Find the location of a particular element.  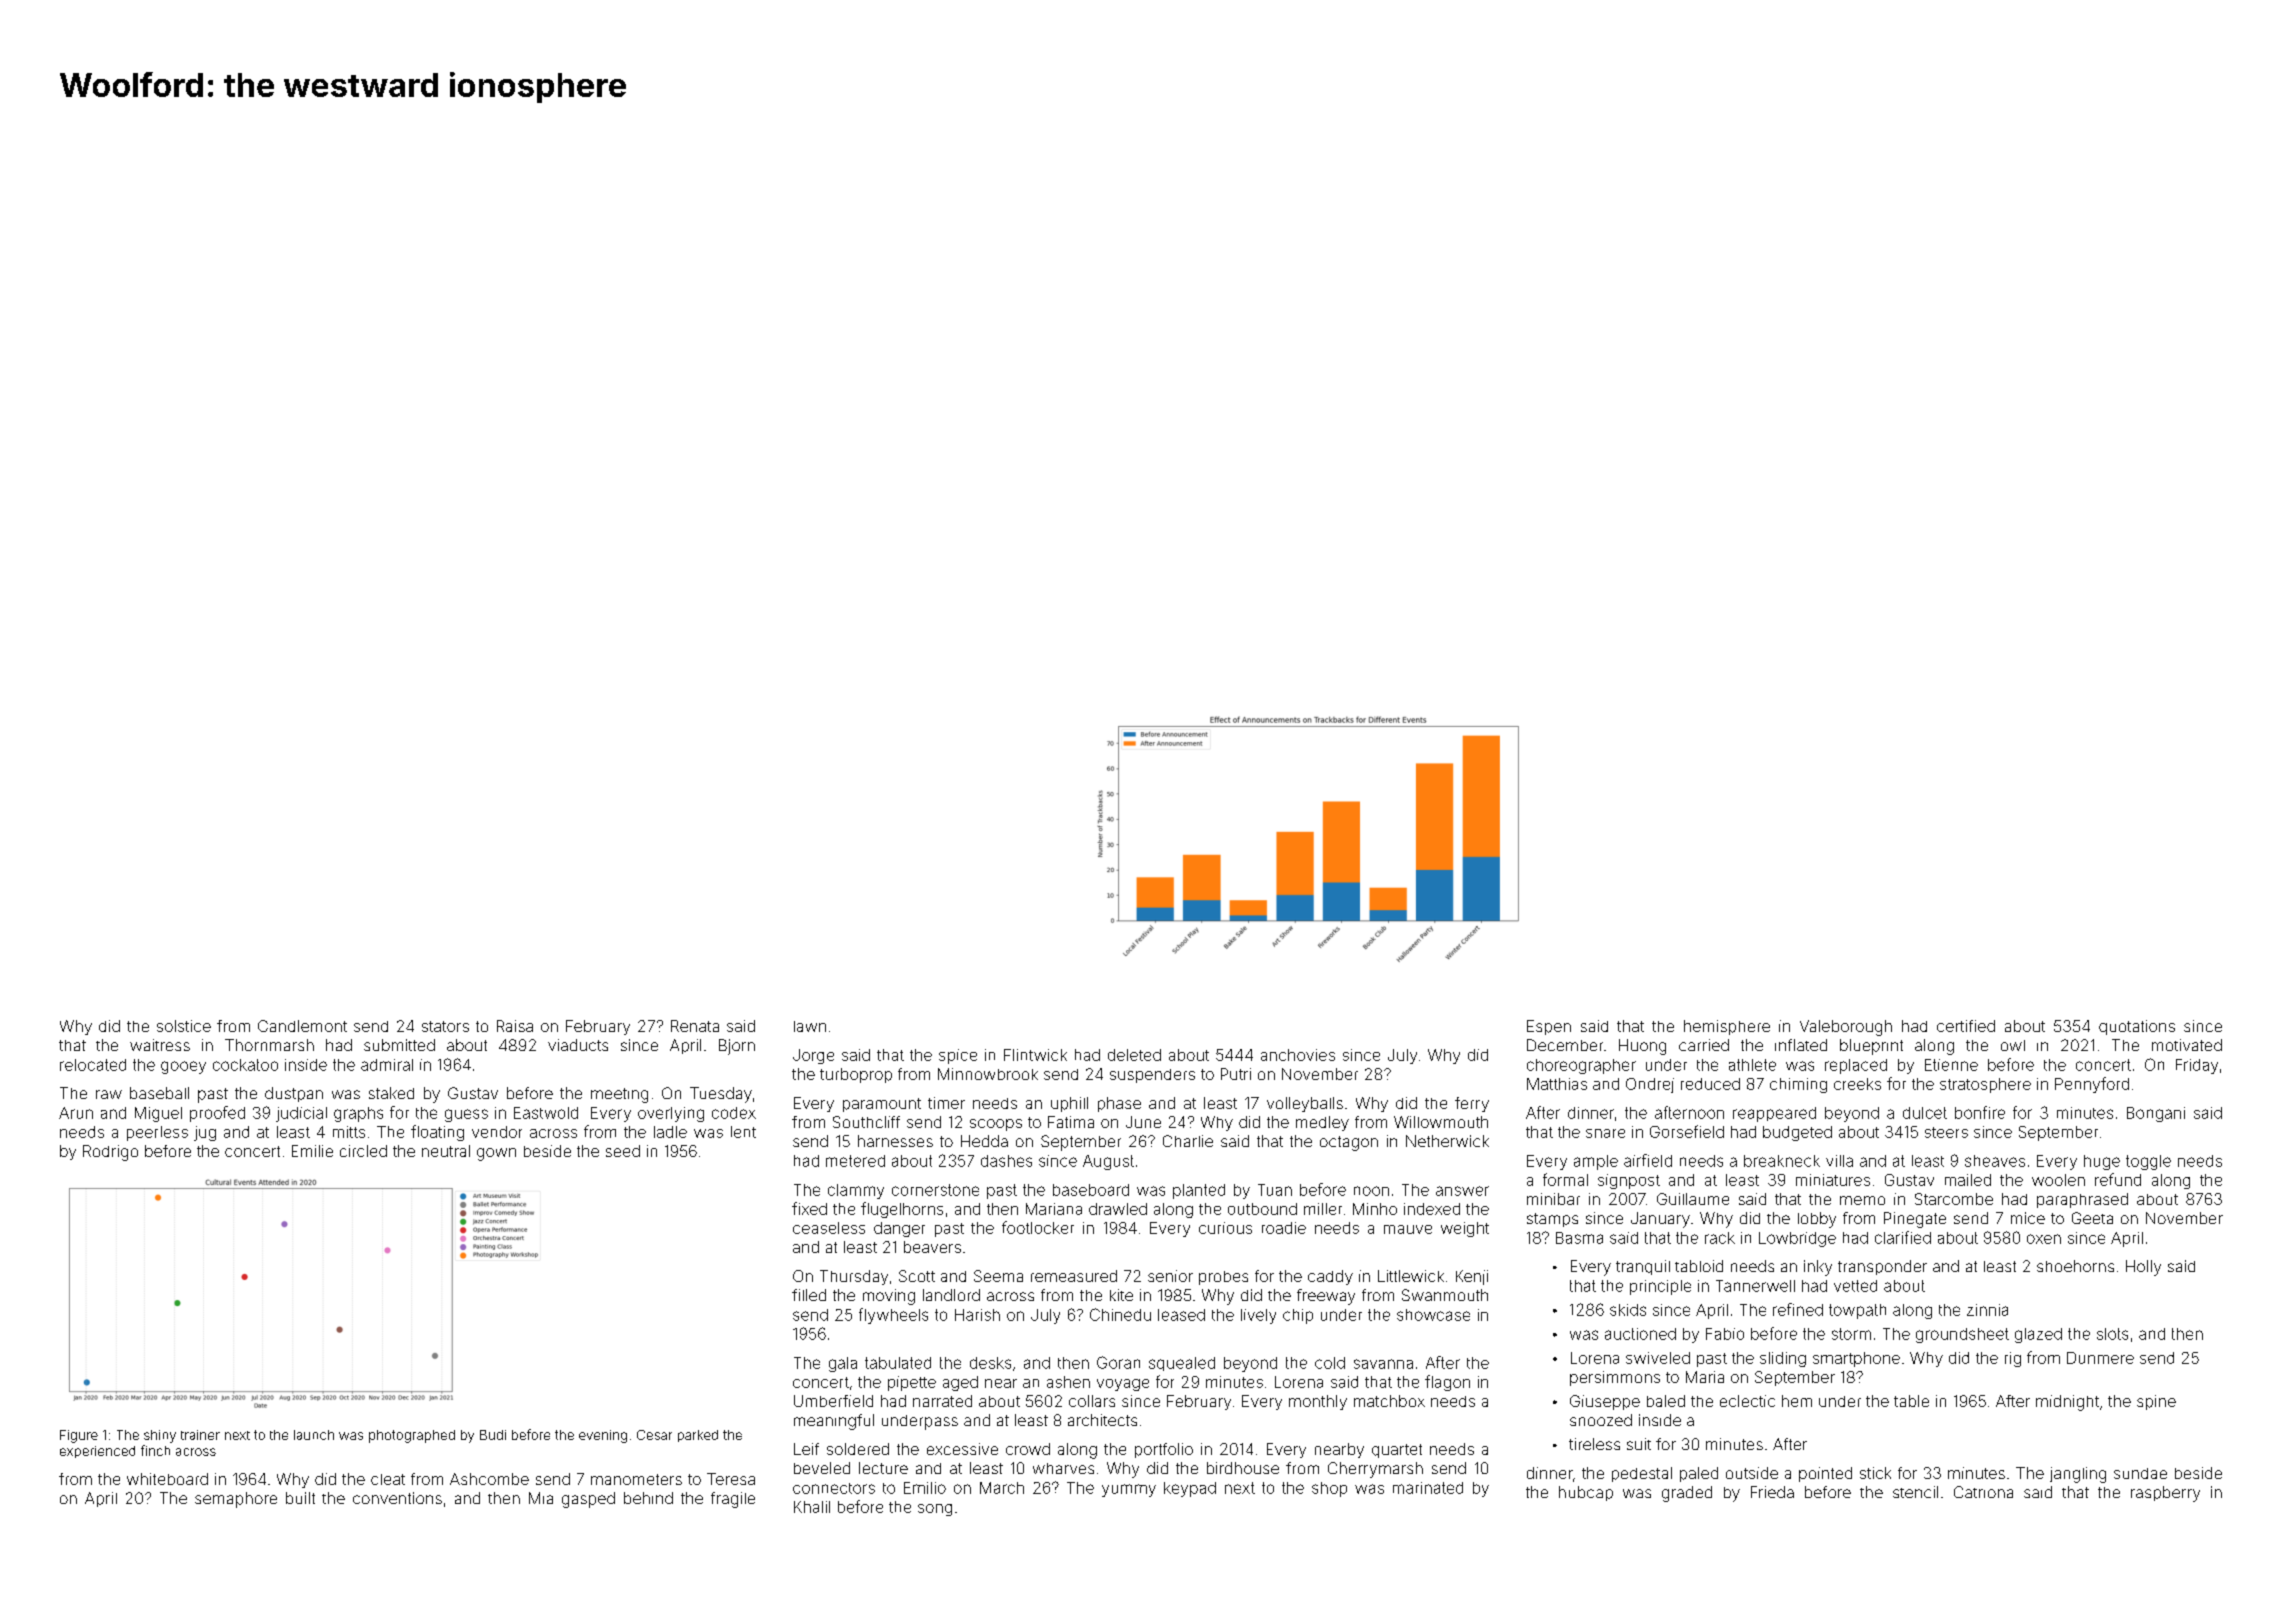

relocated is located at coordinates (93, 1065).
